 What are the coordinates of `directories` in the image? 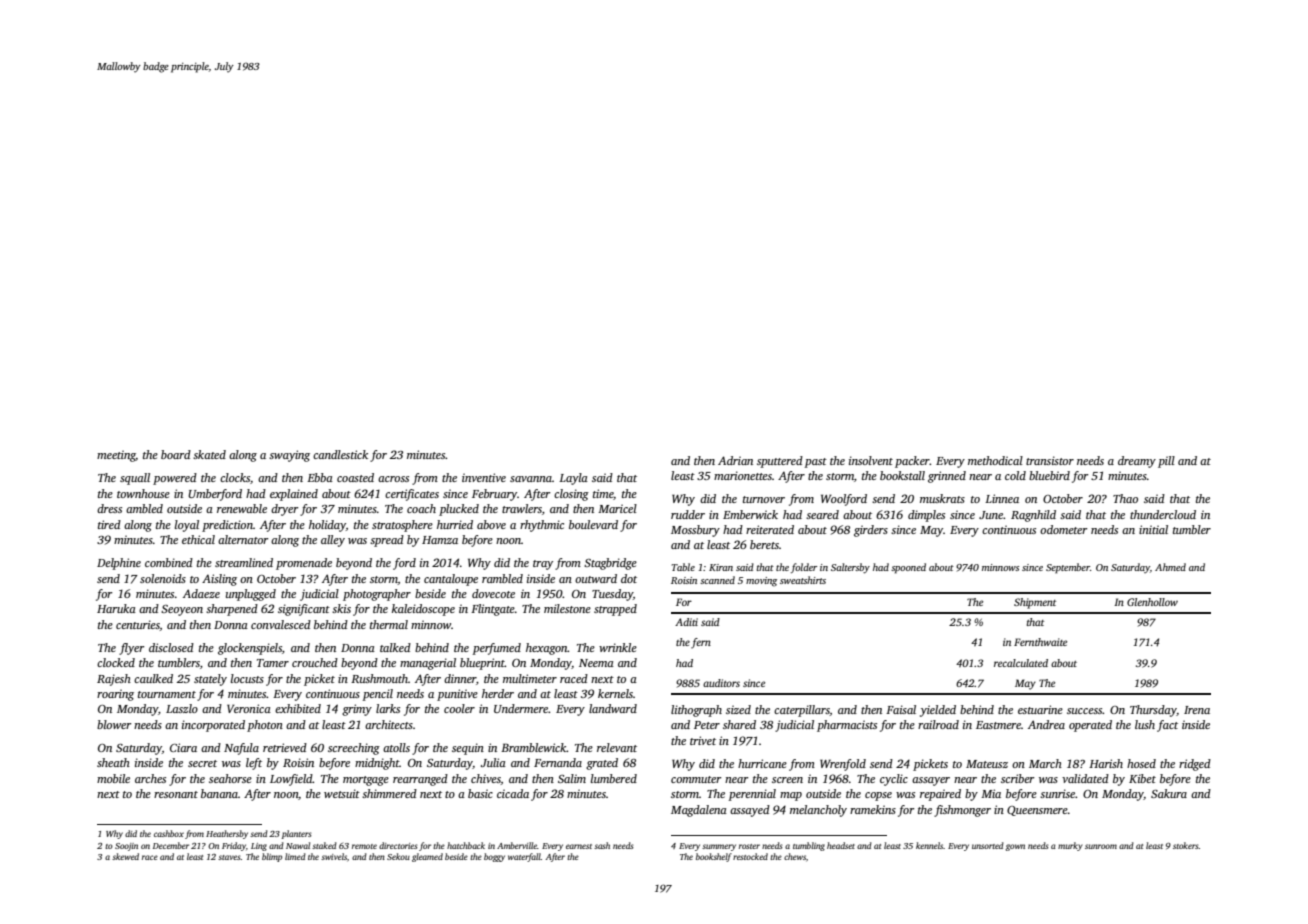 It's located at (398, 845).
